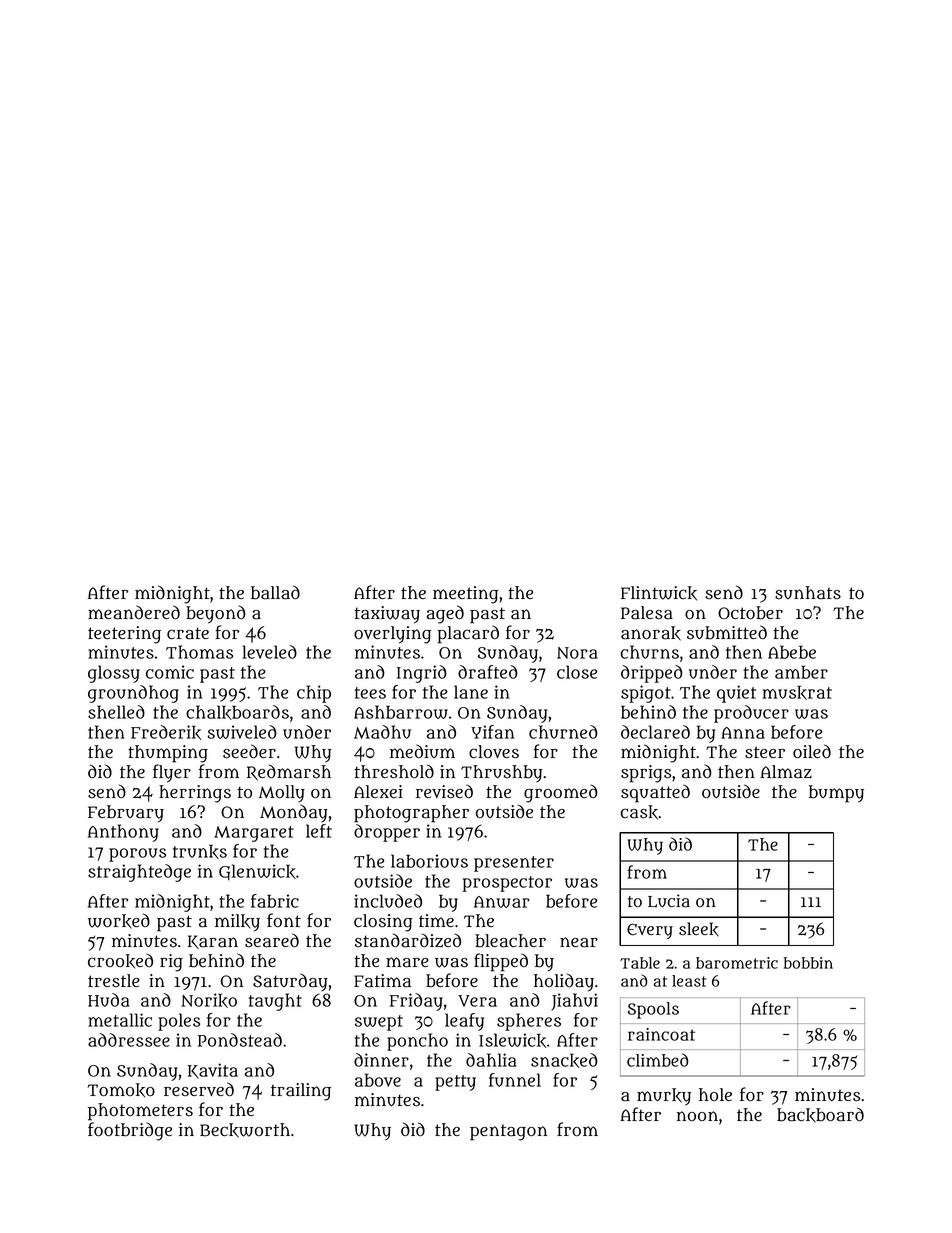 This screenshot has height=1233, width=952. Describe the element at coordinates (669, 901) in the screenshot. I see `Lucia` at that location.
